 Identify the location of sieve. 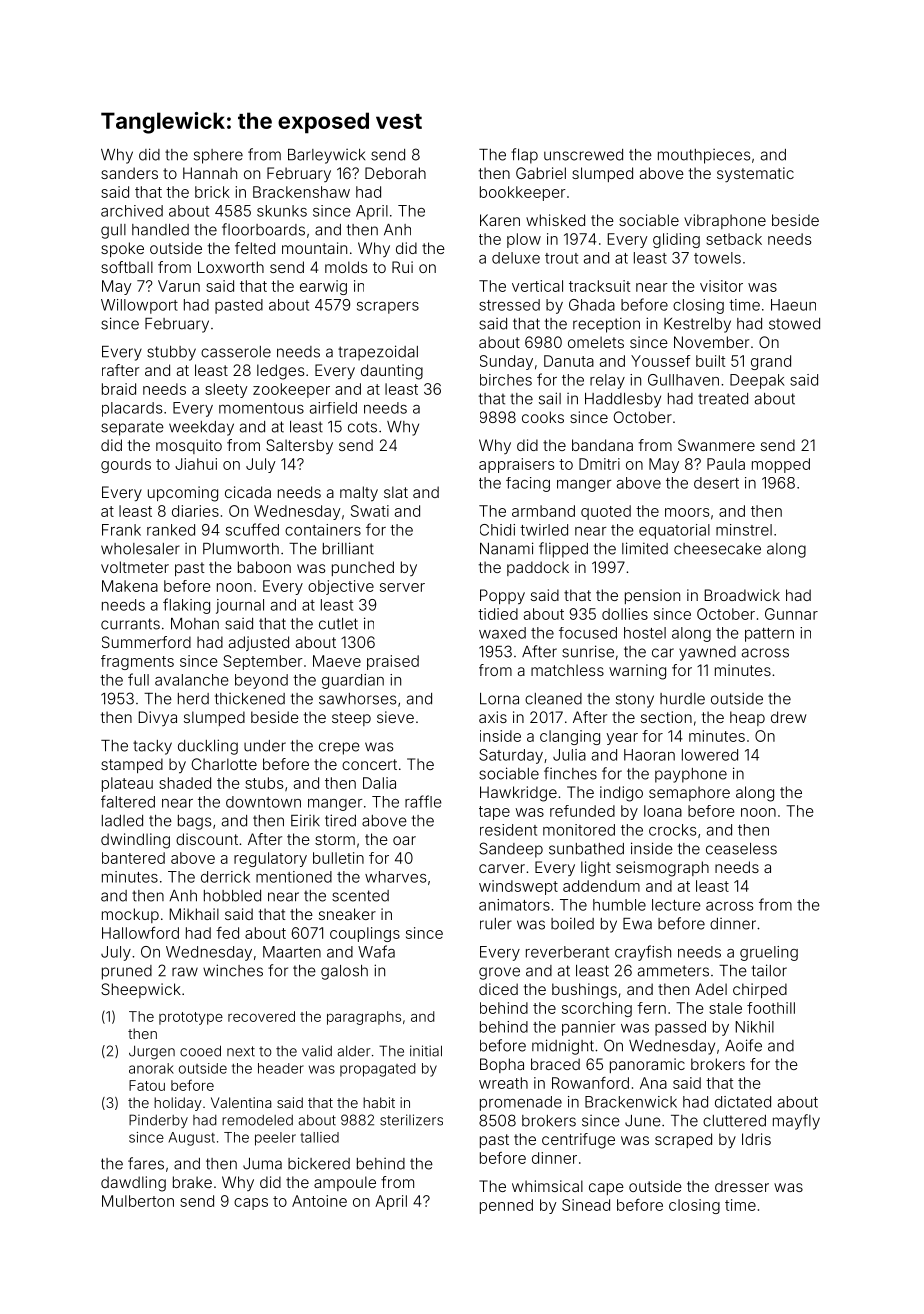
(395, 717).
